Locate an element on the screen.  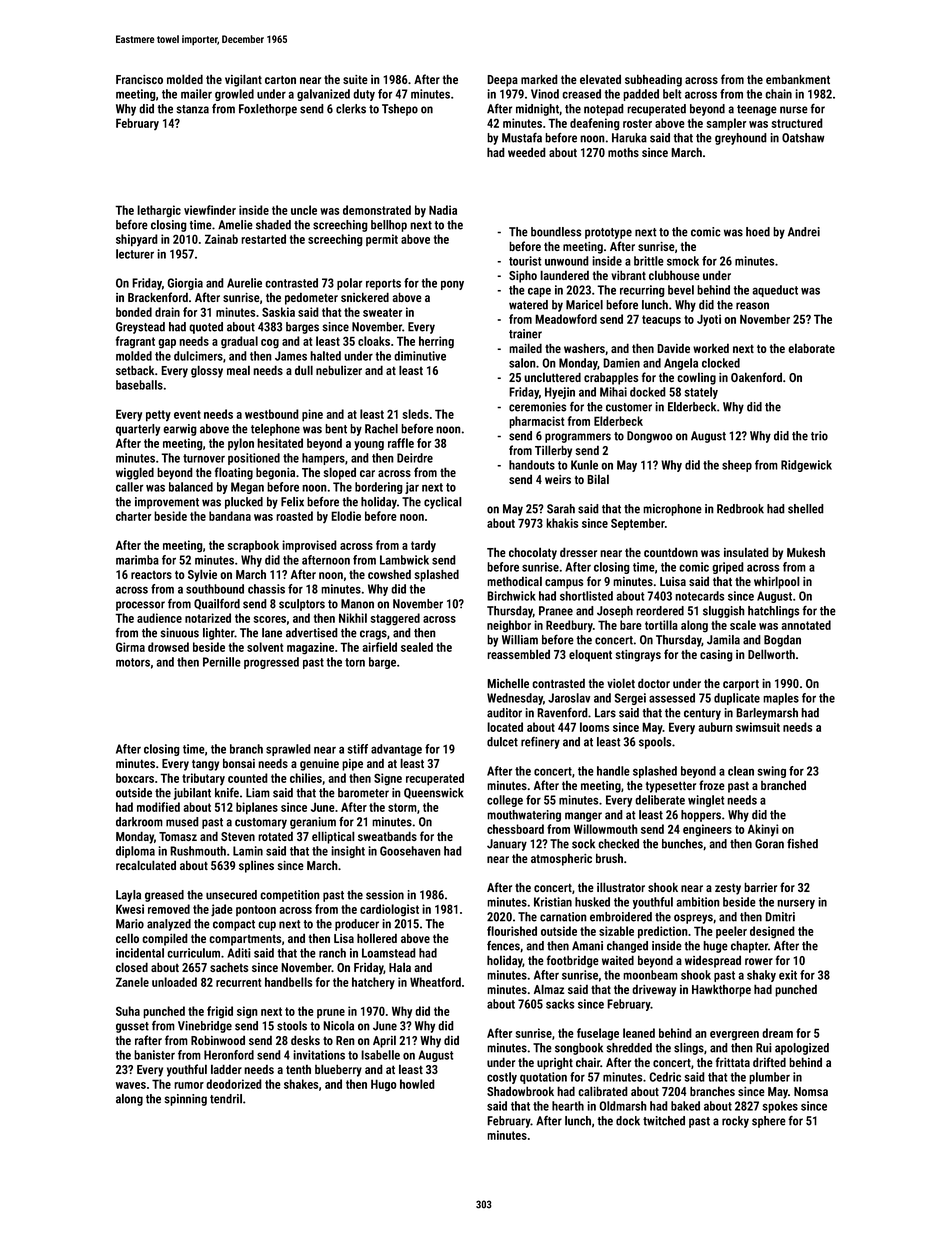
motors is located at coordinates (133, 662).
